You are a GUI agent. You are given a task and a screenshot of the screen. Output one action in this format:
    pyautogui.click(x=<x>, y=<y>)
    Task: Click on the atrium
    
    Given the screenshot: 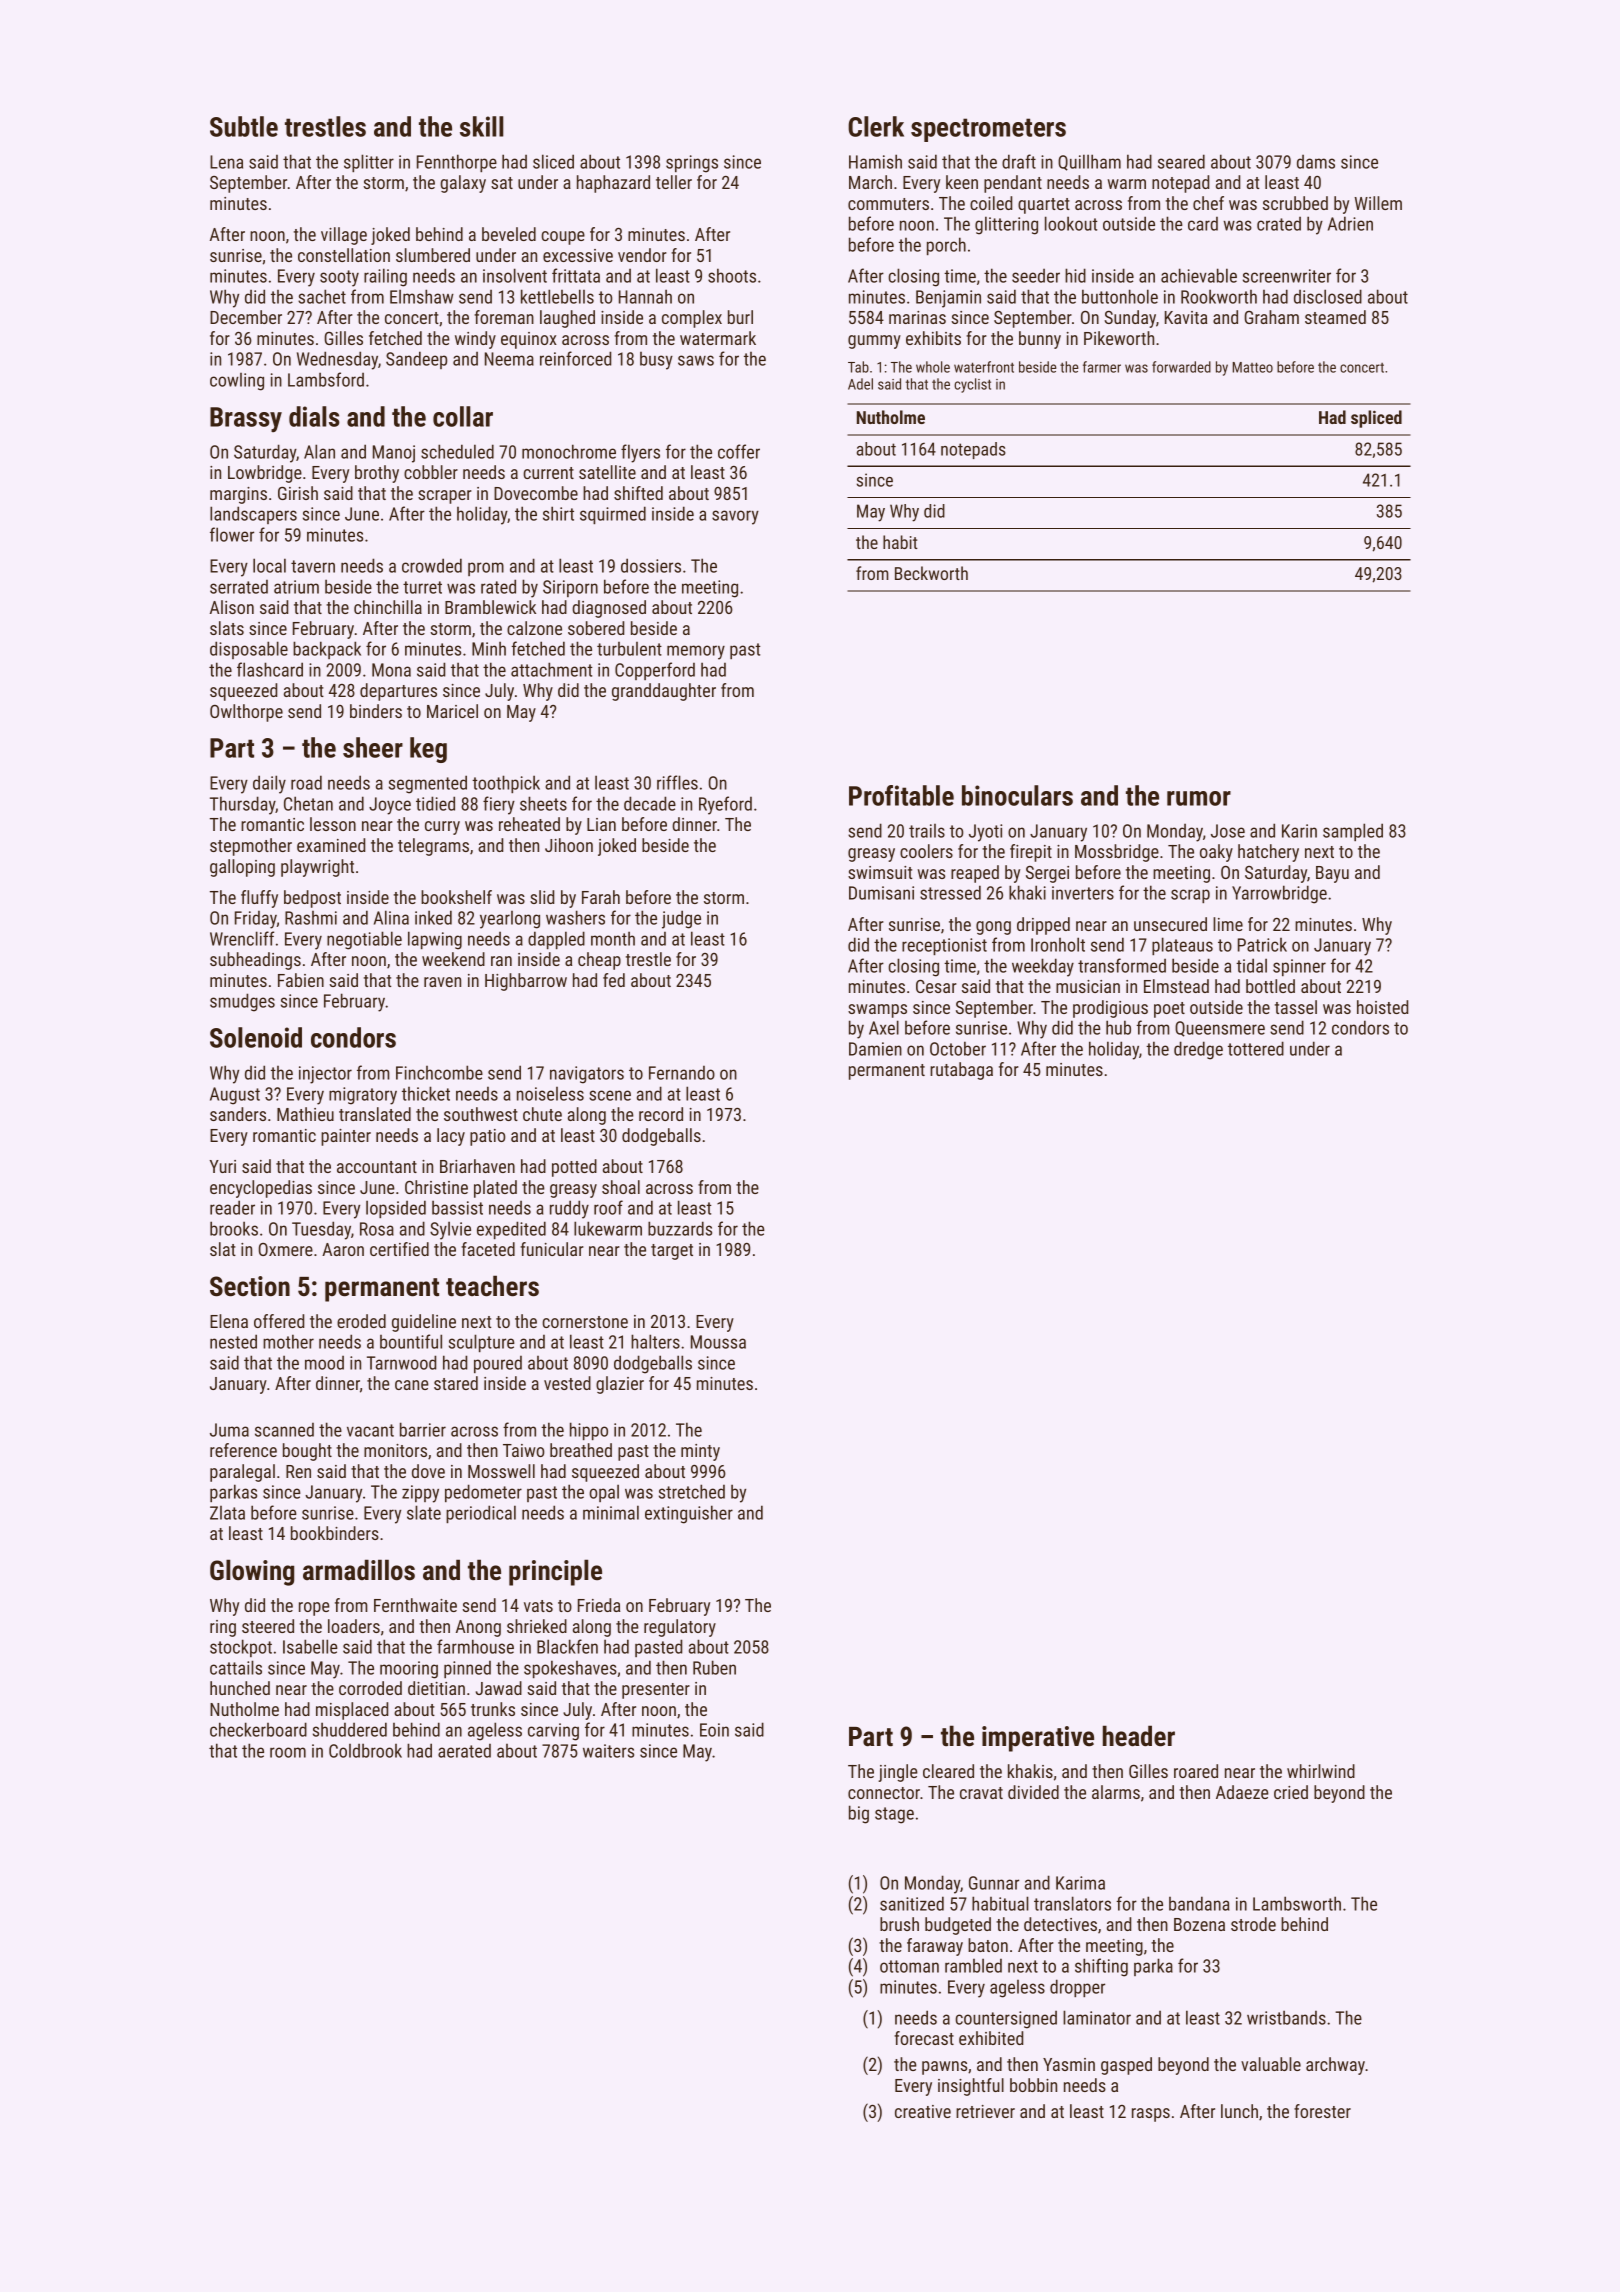 What is the action you would take?
    pyautogui.click(x=296, y=587)
